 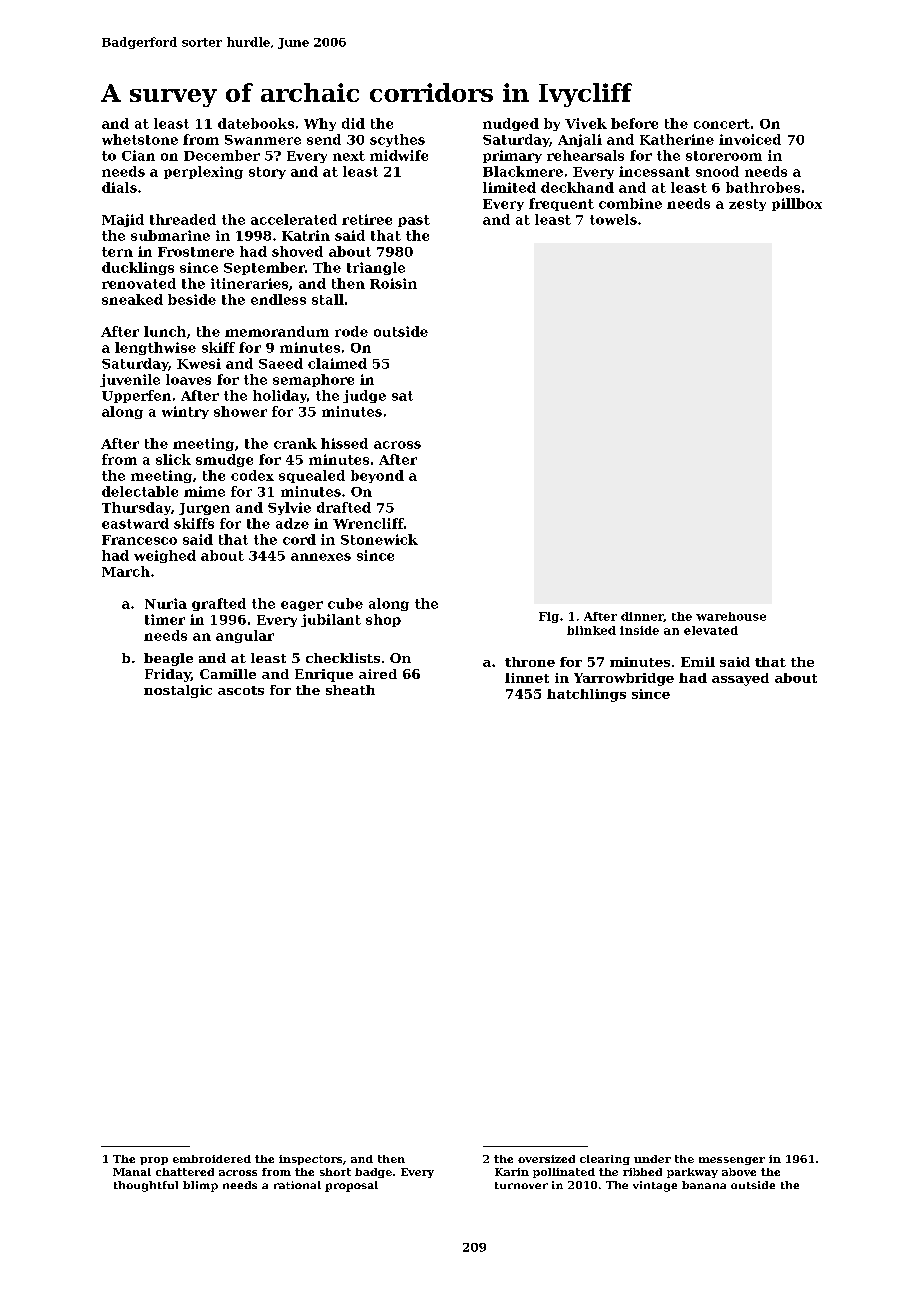 What do you see at coordinates (200, 1186) in the page?
I see `blimp` at bounding box center [200, 1186].
